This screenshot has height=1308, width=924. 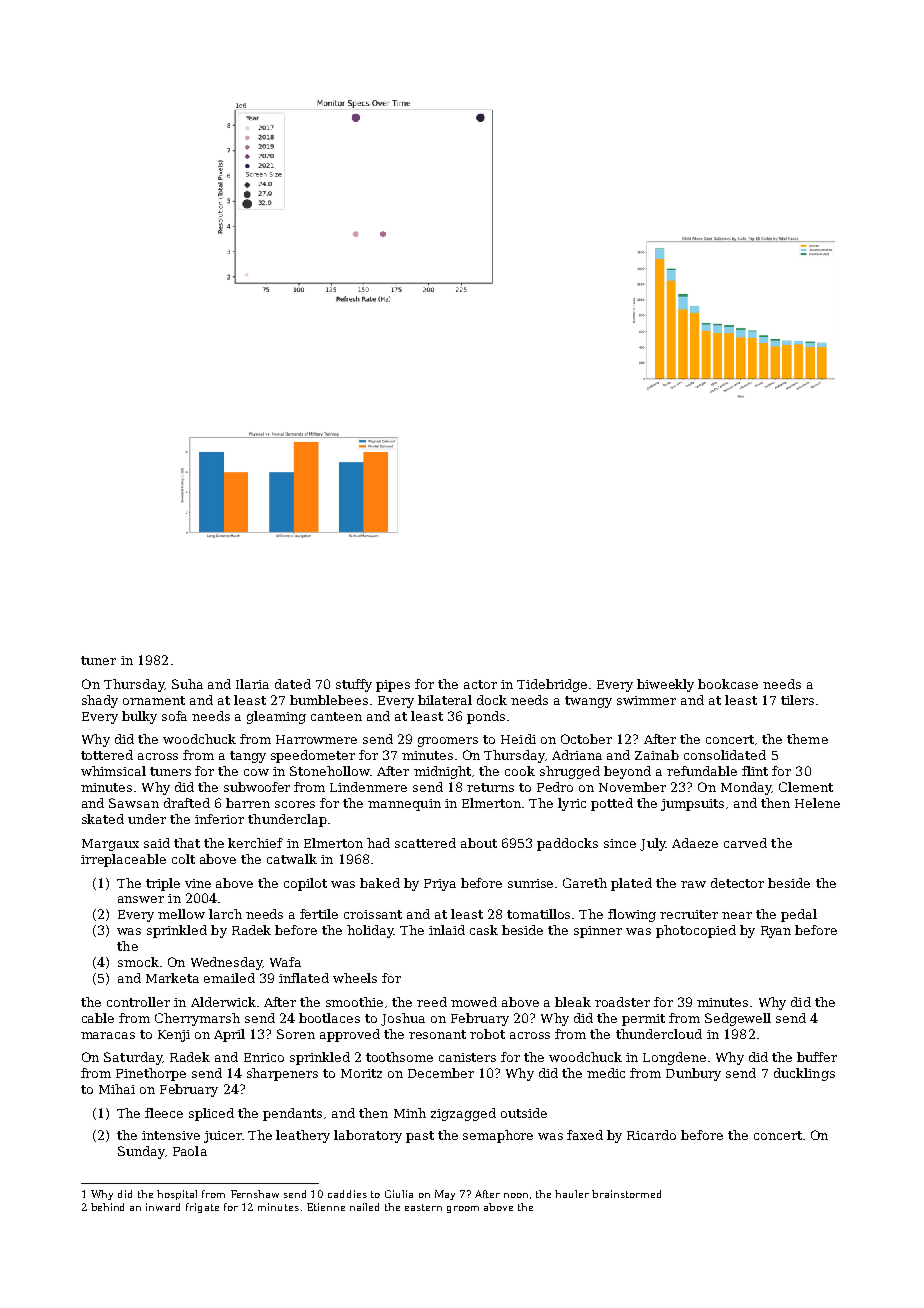 What do you see at coordinates (804, 1074) in the screenshot?
I see `ducklings` at bounding box center [804, 1074].
